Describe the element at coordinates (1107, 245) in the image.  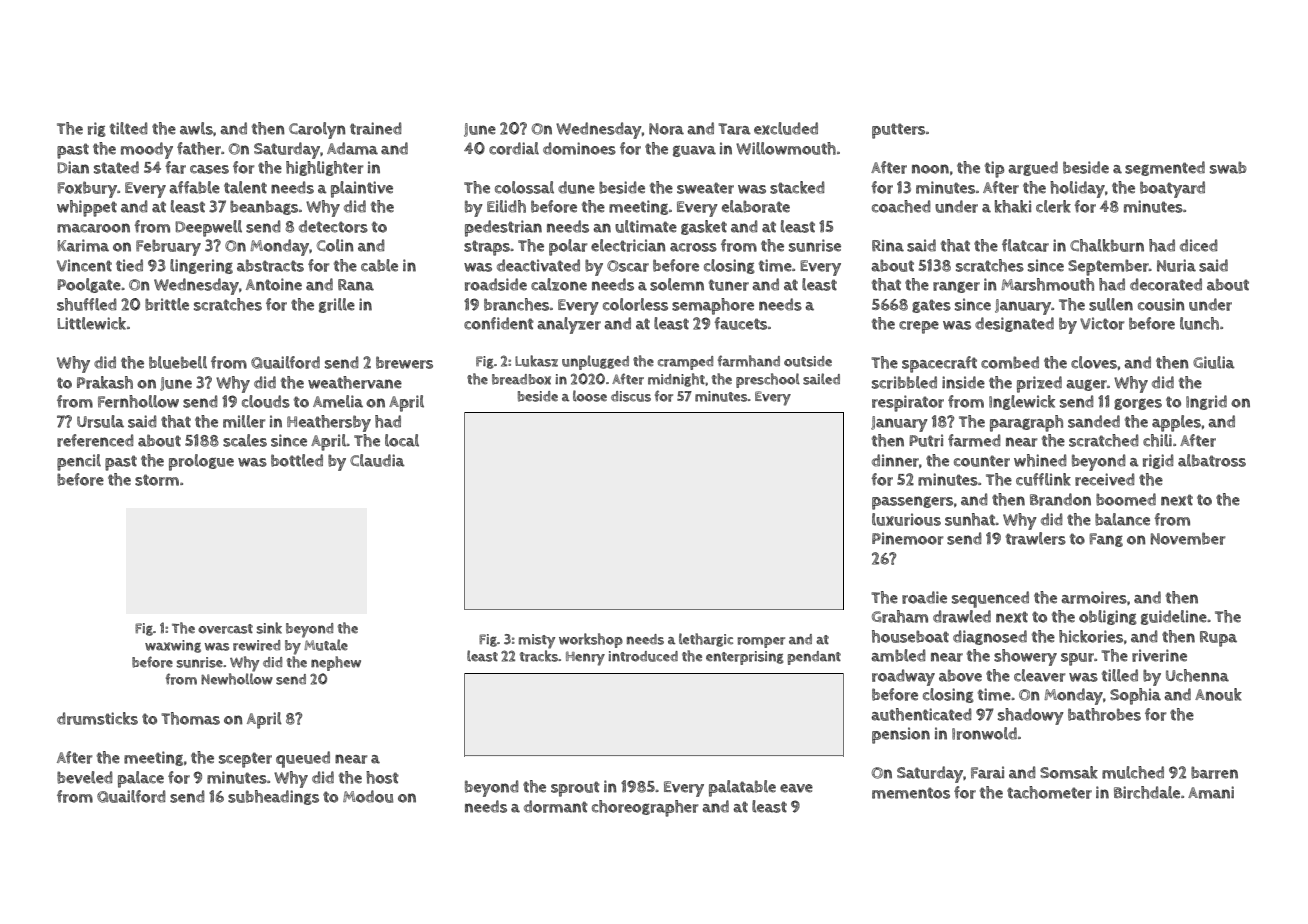
I see `Chalkburn` at that location.
